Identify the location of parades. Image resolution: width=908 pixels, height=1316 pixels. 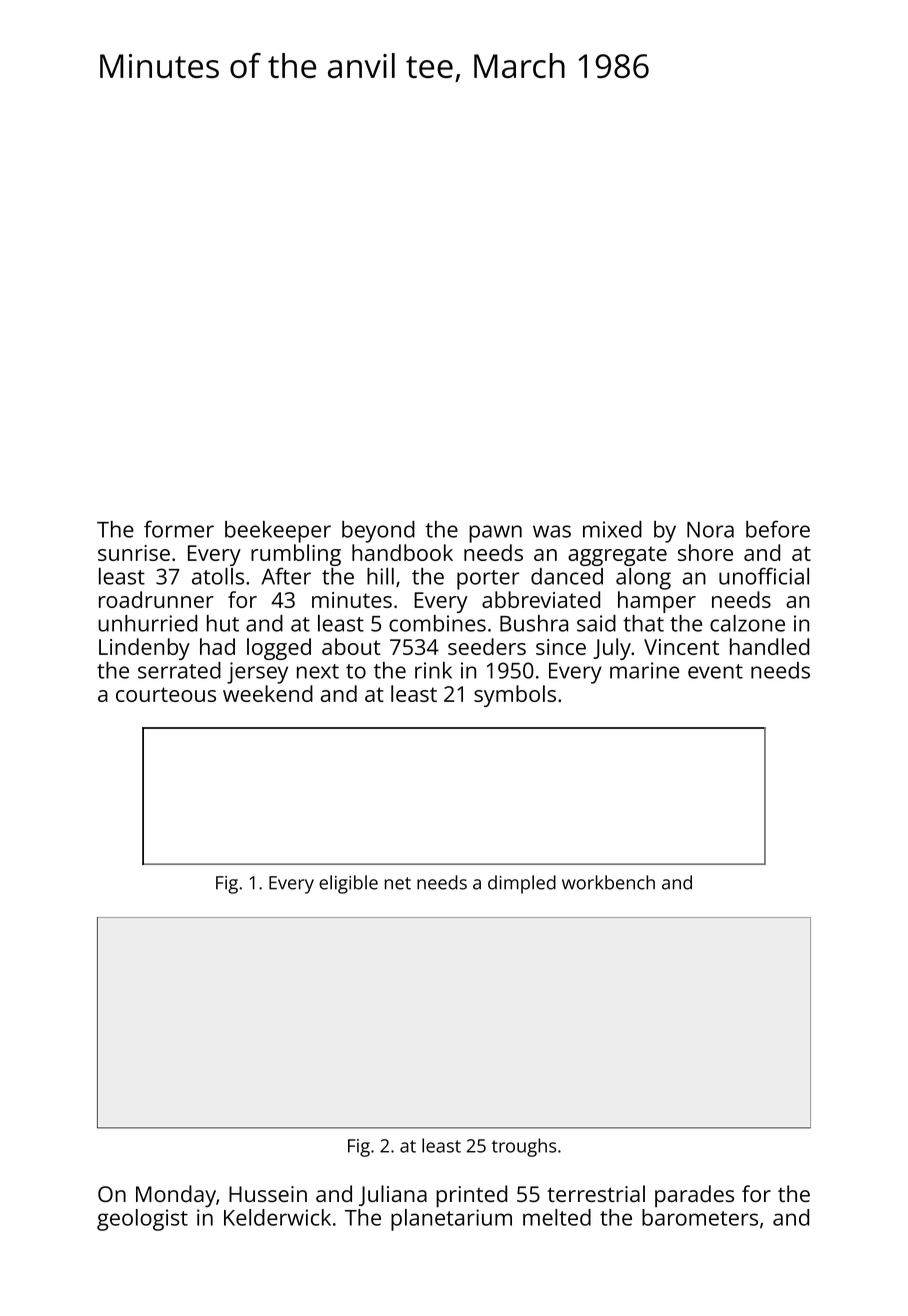
(694, 1196).
